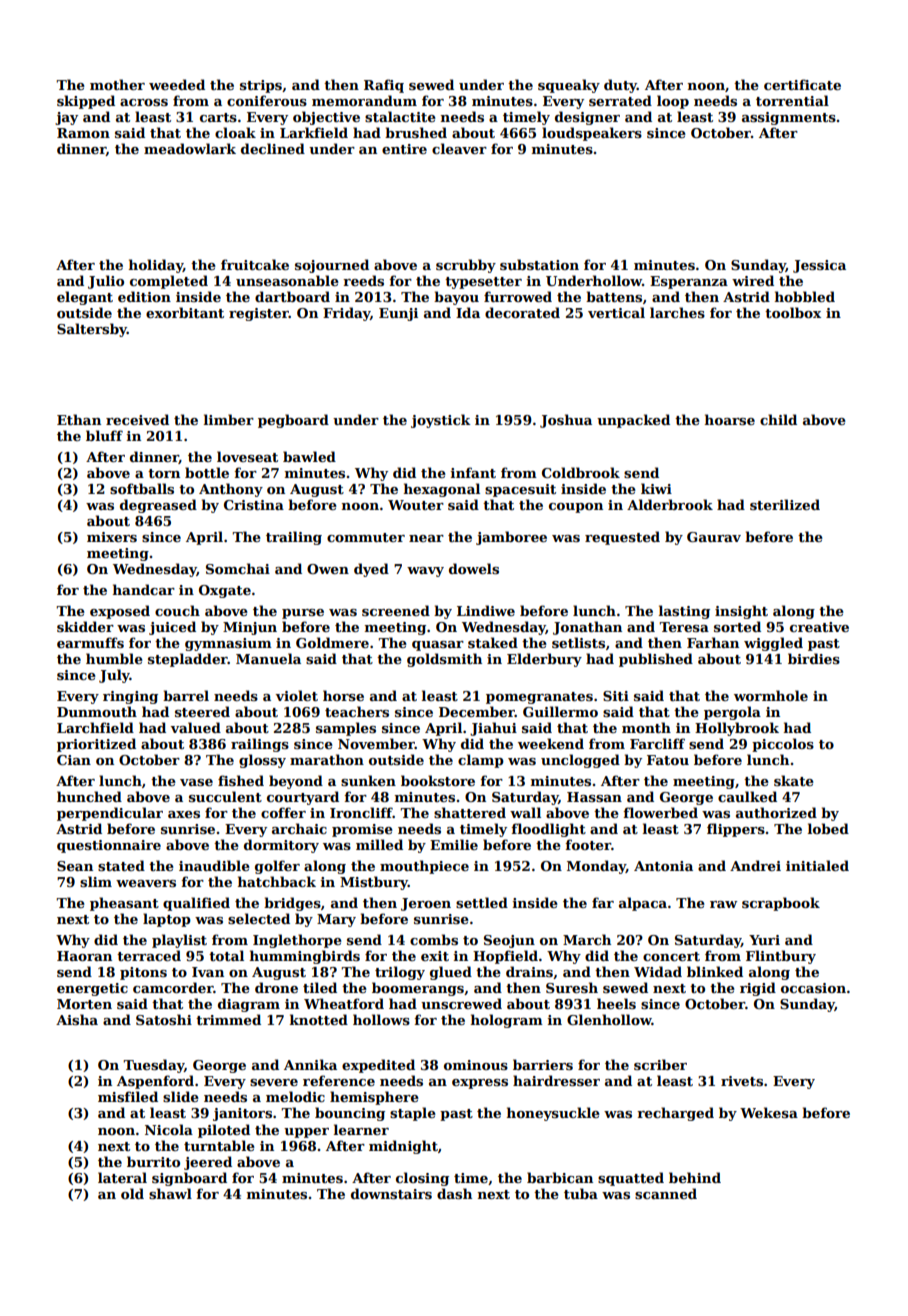 Image resolution: width=908 pixels, height=1316 pixels. What do you see at coordinates (384, 86) in the screenshot?
I see `Rafiq` at bounding box center [384, 86].
